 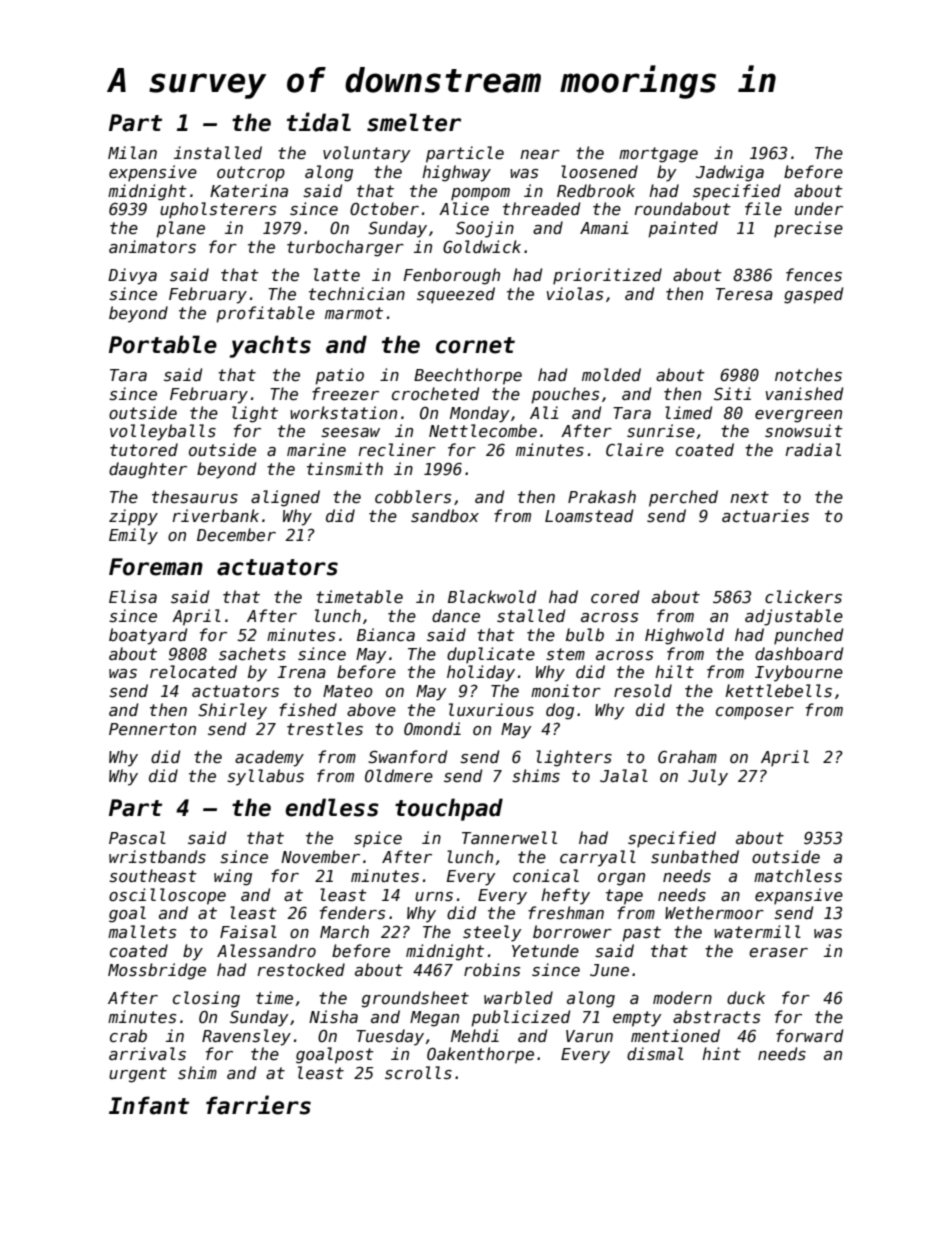 I want to click on Foreman, so click(x=156, y=567).
